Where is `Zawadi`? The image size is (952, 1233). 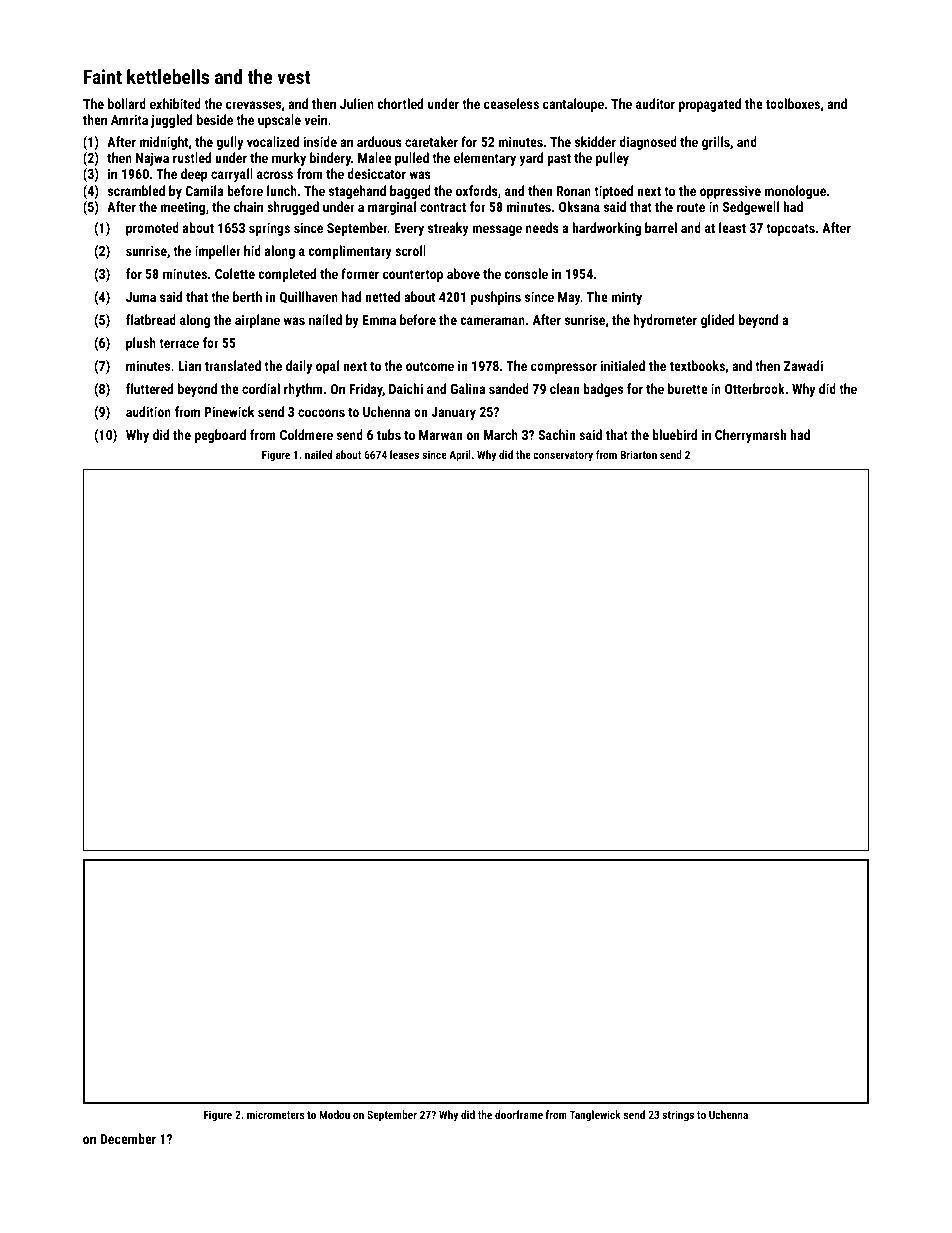 Zawadi is located at coordinates (803, 365).
